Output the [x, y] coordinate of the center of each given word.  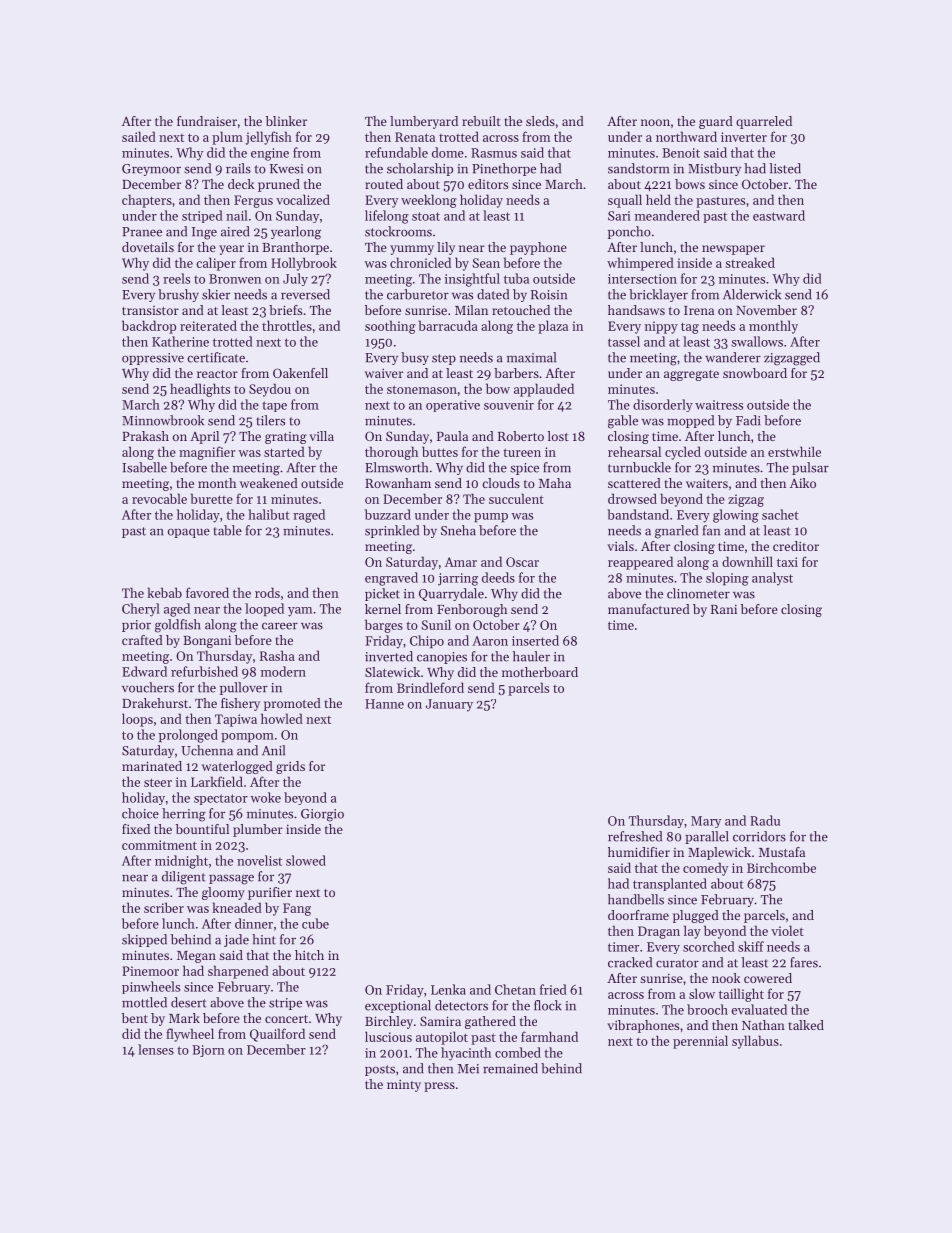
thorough [391, 453]
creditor [796, 546]
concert [286, 1019]
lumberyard [424, 122]
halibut [269, 514]
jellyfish [269, 138]
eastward [779, 215]
